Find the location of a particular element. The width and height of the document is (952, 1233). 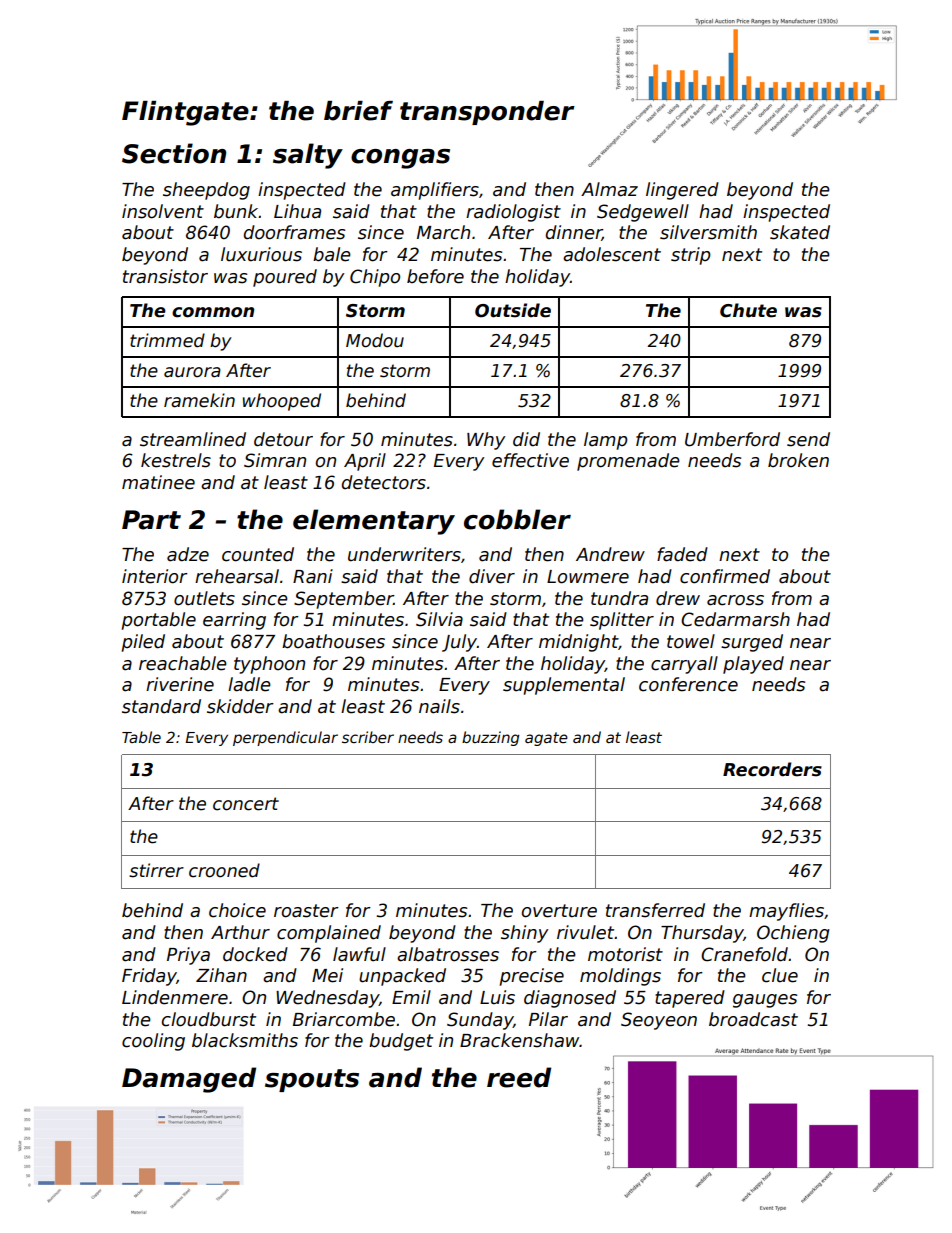

salty is located at coordinates (308, 156).
